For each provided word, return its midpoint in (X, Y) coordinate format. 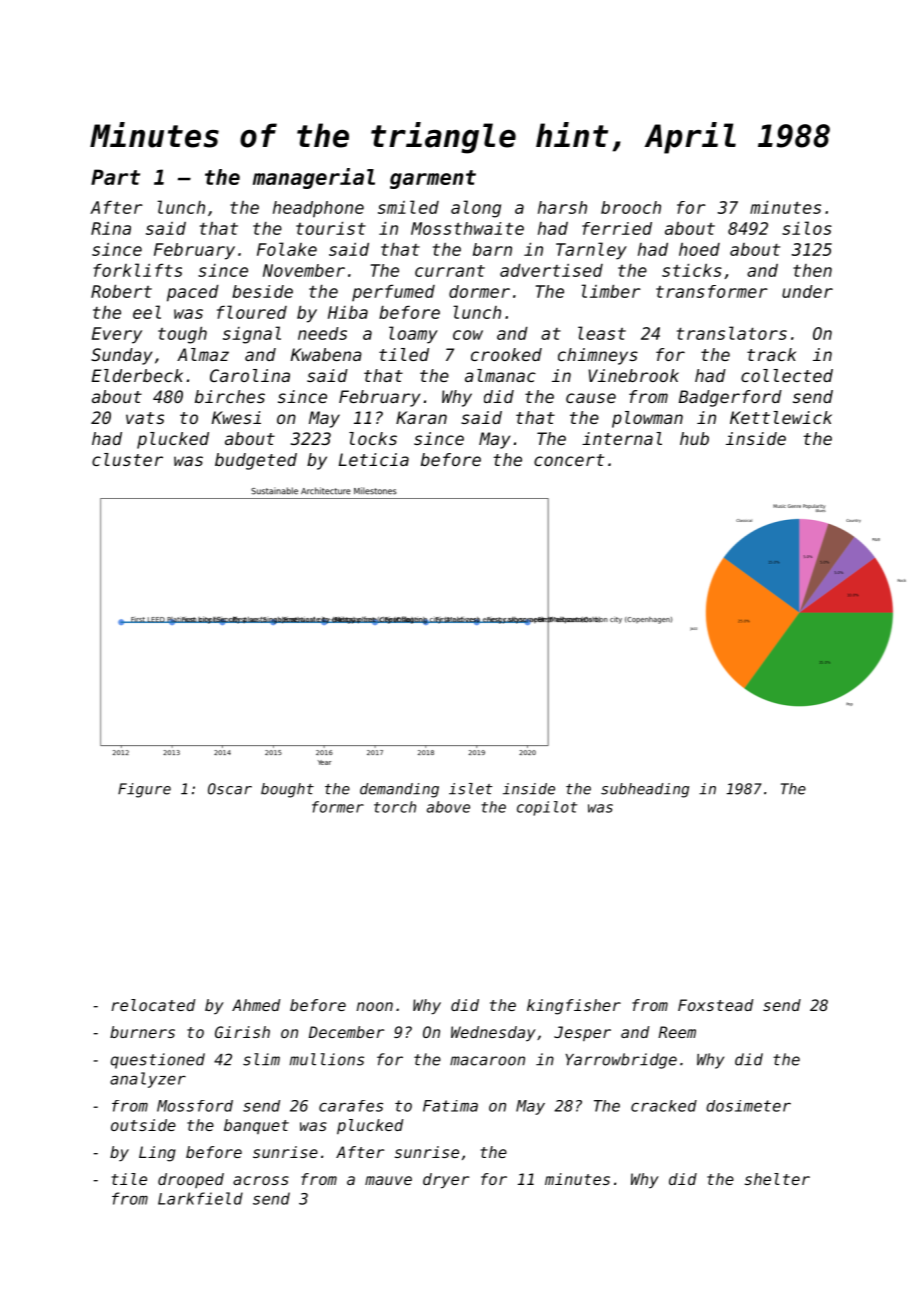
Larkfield (200, 1198)
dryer (446, 1181)
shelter (777, 1179)
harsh (562, 207)
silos (807, 228)
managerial (314, 178)
